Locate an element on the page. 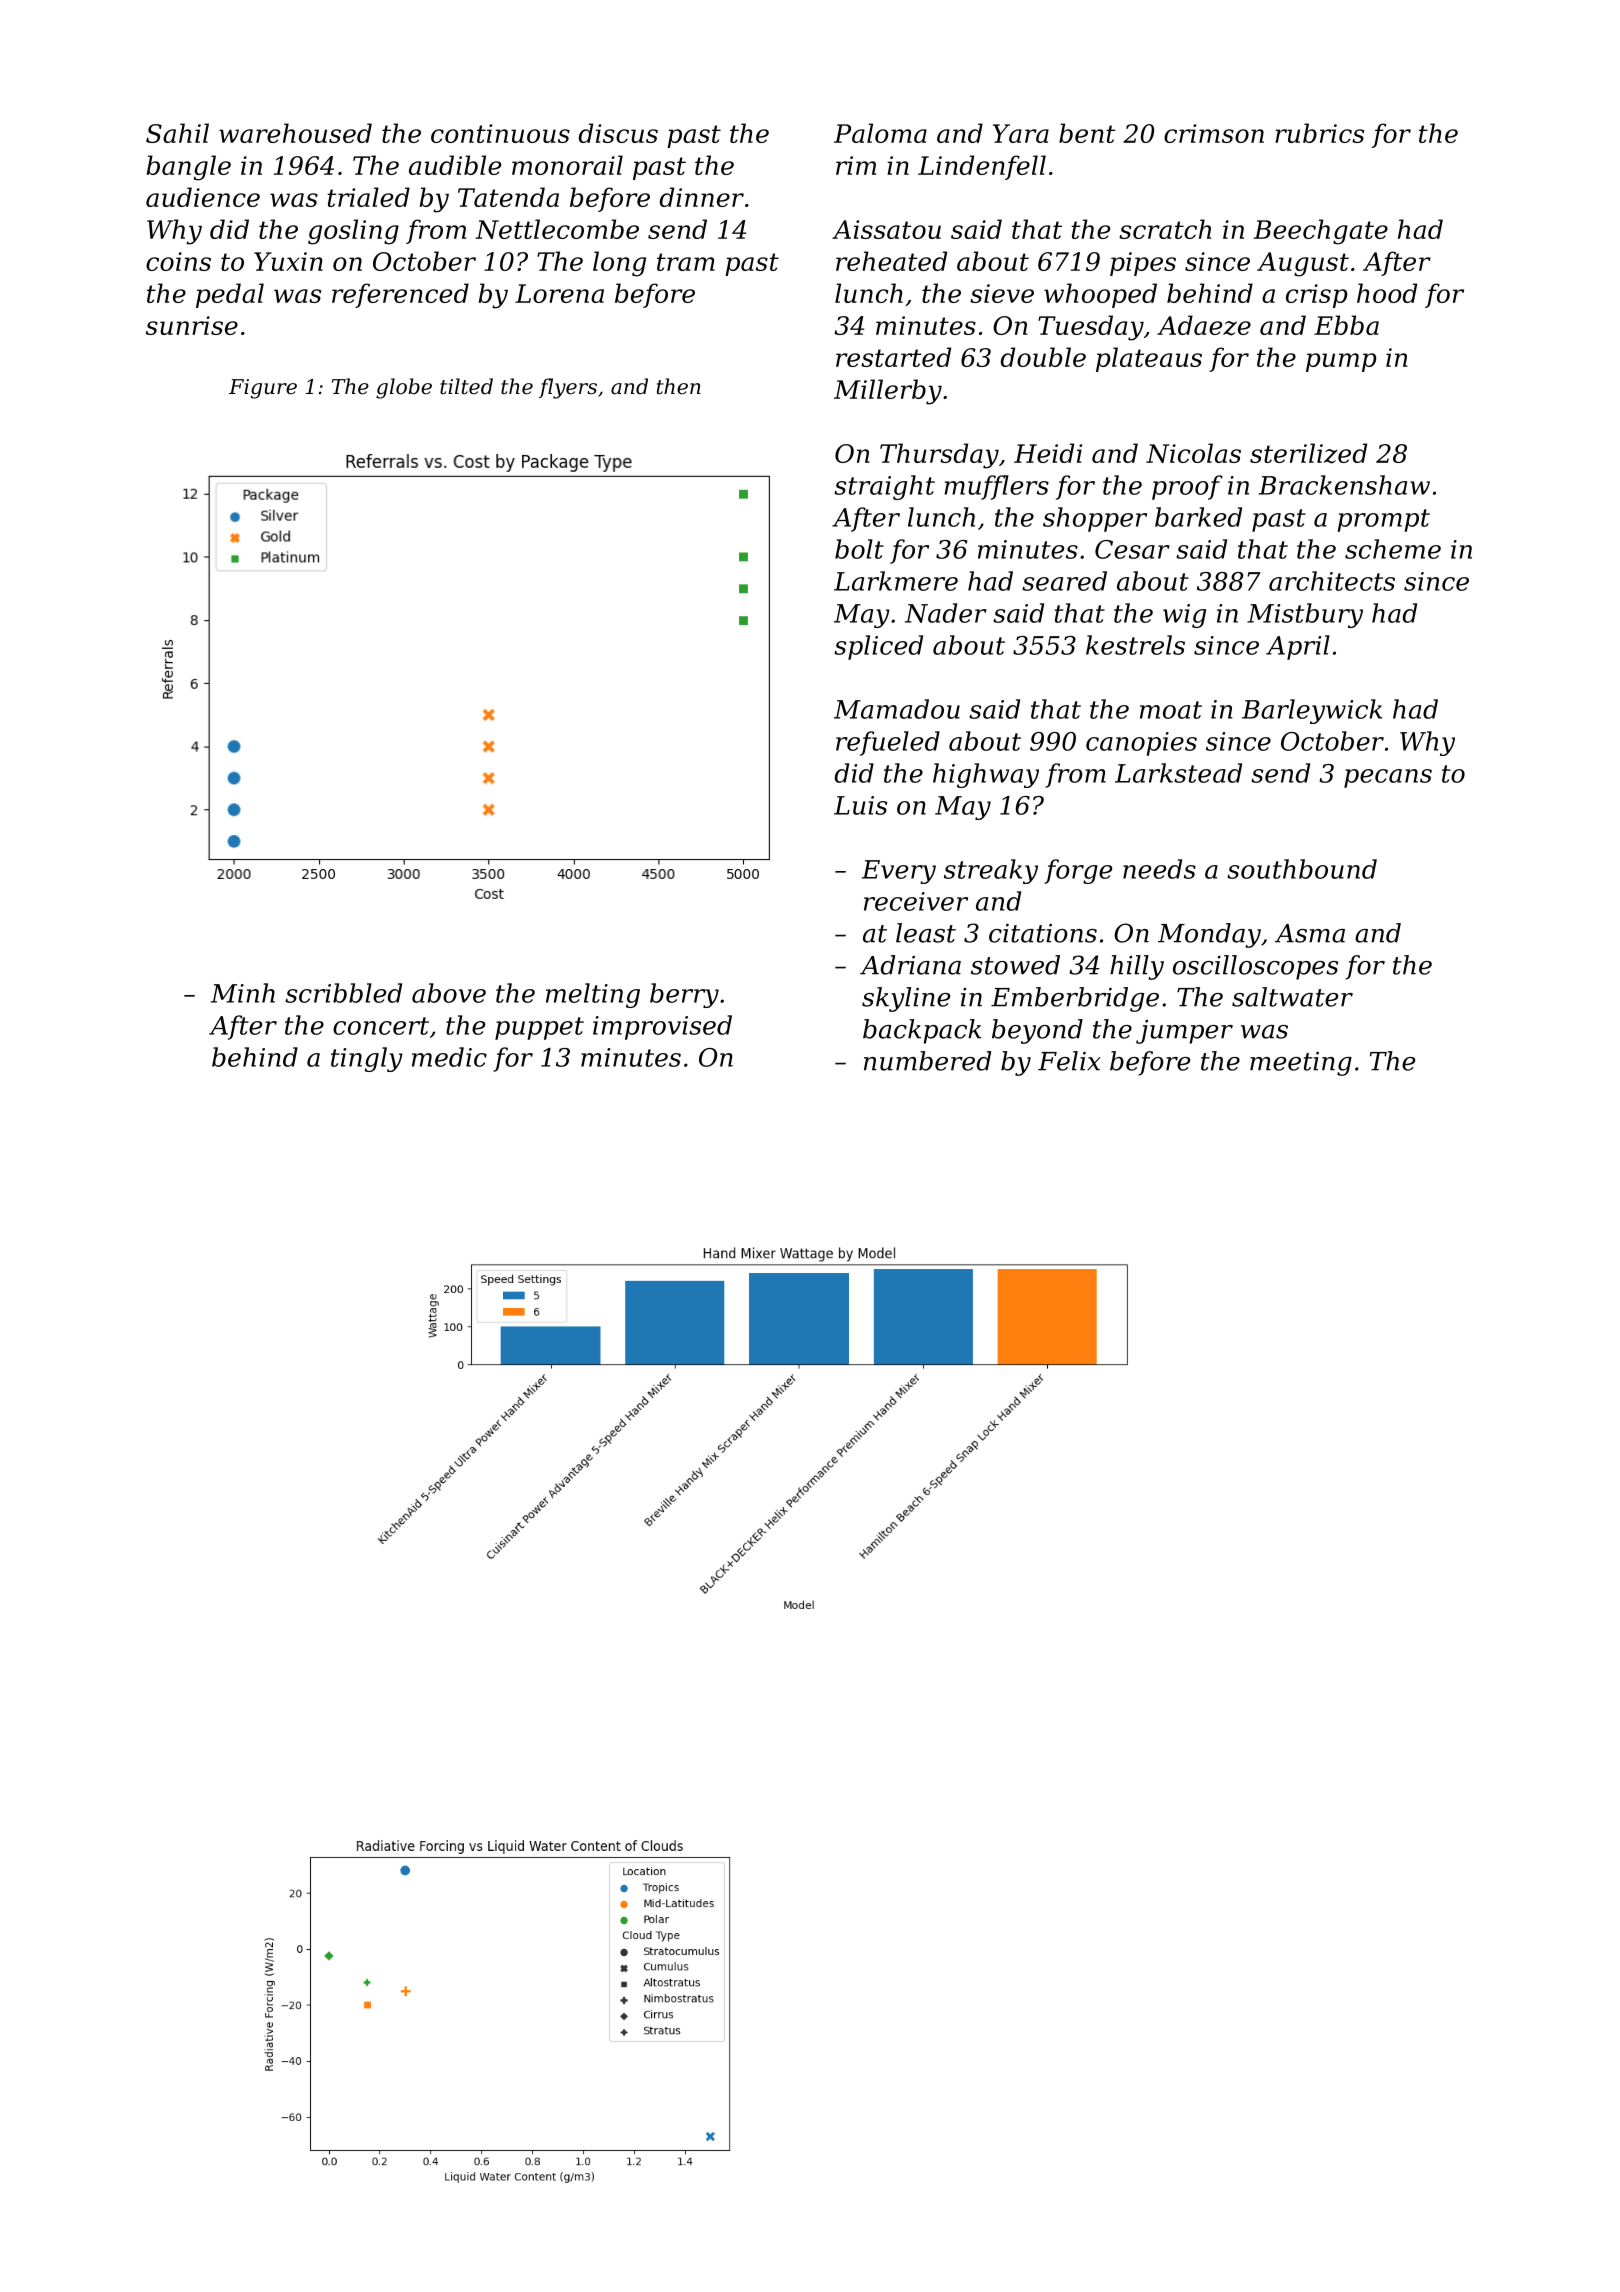  skyline is located at coordinates (906, 999).
